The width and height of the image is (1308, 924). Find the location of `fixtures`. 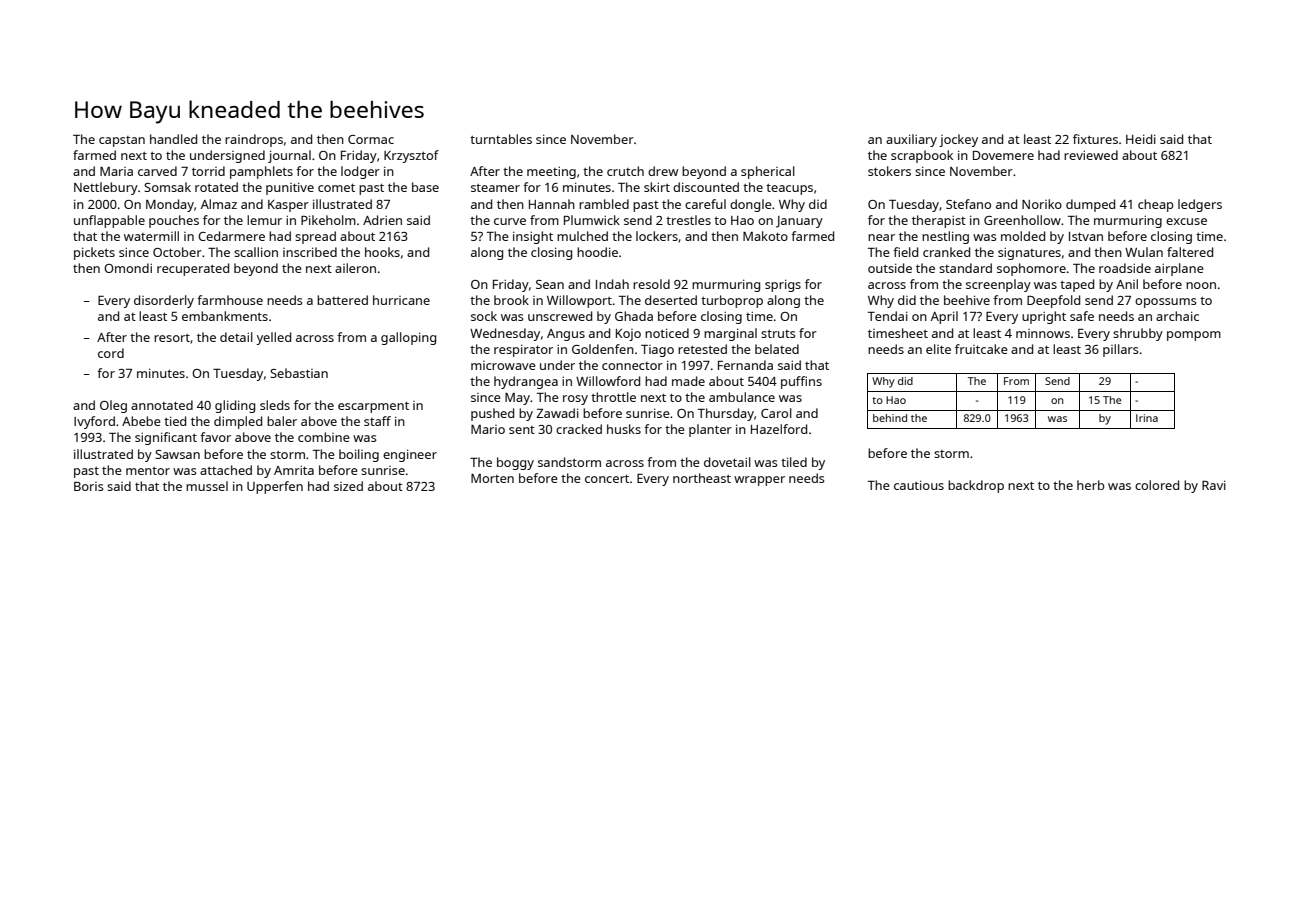

fixtures is located at coordinates (1095, 139).
